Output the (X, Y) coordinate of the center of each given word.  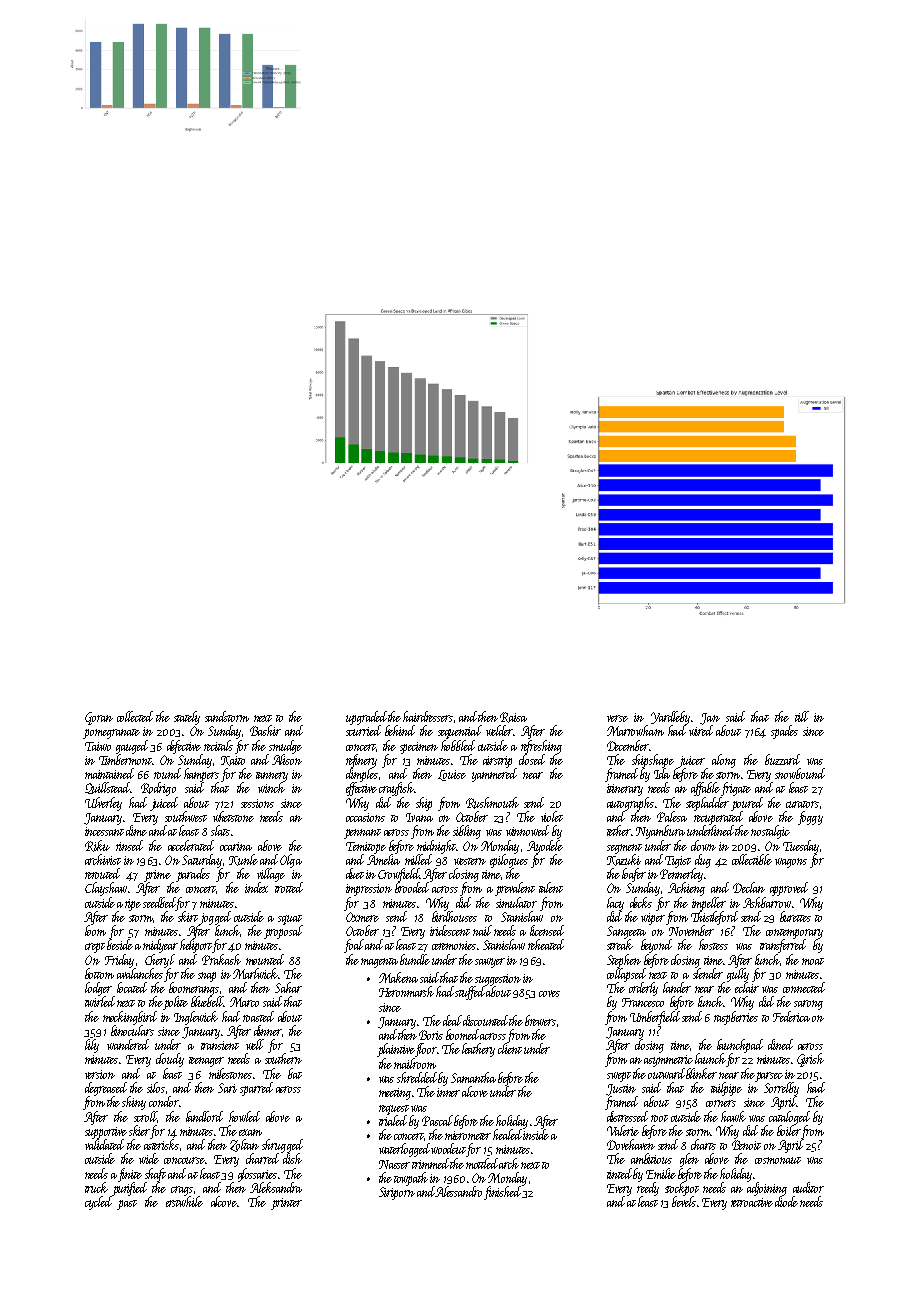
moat (813, 961)
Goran (99, 718)
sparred (256, 1089)
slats (220, 830)
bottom (99, 973)
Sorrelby (781, 1089)
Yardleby (670, 718)
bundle (415, 959)
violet (552, 816)
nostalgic (770, 832)
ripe (133, 905)
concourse (184, 1160)
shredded (417, 1077)
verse (617, 718)
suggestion (498, 980)
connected (804, 987)
